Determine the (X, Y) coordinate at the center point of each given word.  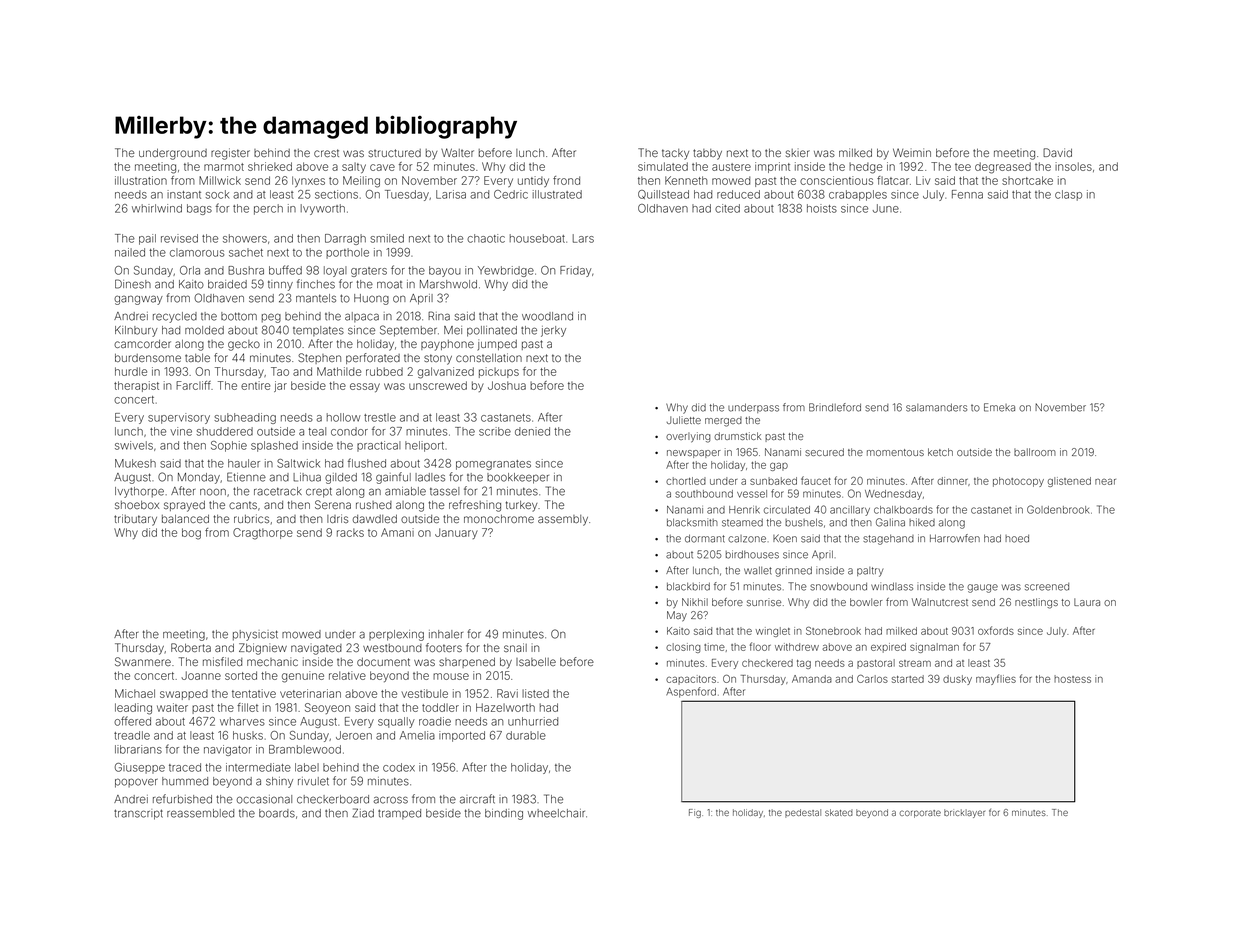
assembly (563, 520)
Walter (457, 152)
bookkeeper (518, 478)
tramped (399, 814)
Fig (695, 813)
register (230, 154)
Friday (575, 271)
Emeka (999, 407)
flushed (367, 463)
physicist (255, 635)
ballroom (1035, 452)
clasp (1068, 195)
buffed (285, 270)
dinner (952, 481)
